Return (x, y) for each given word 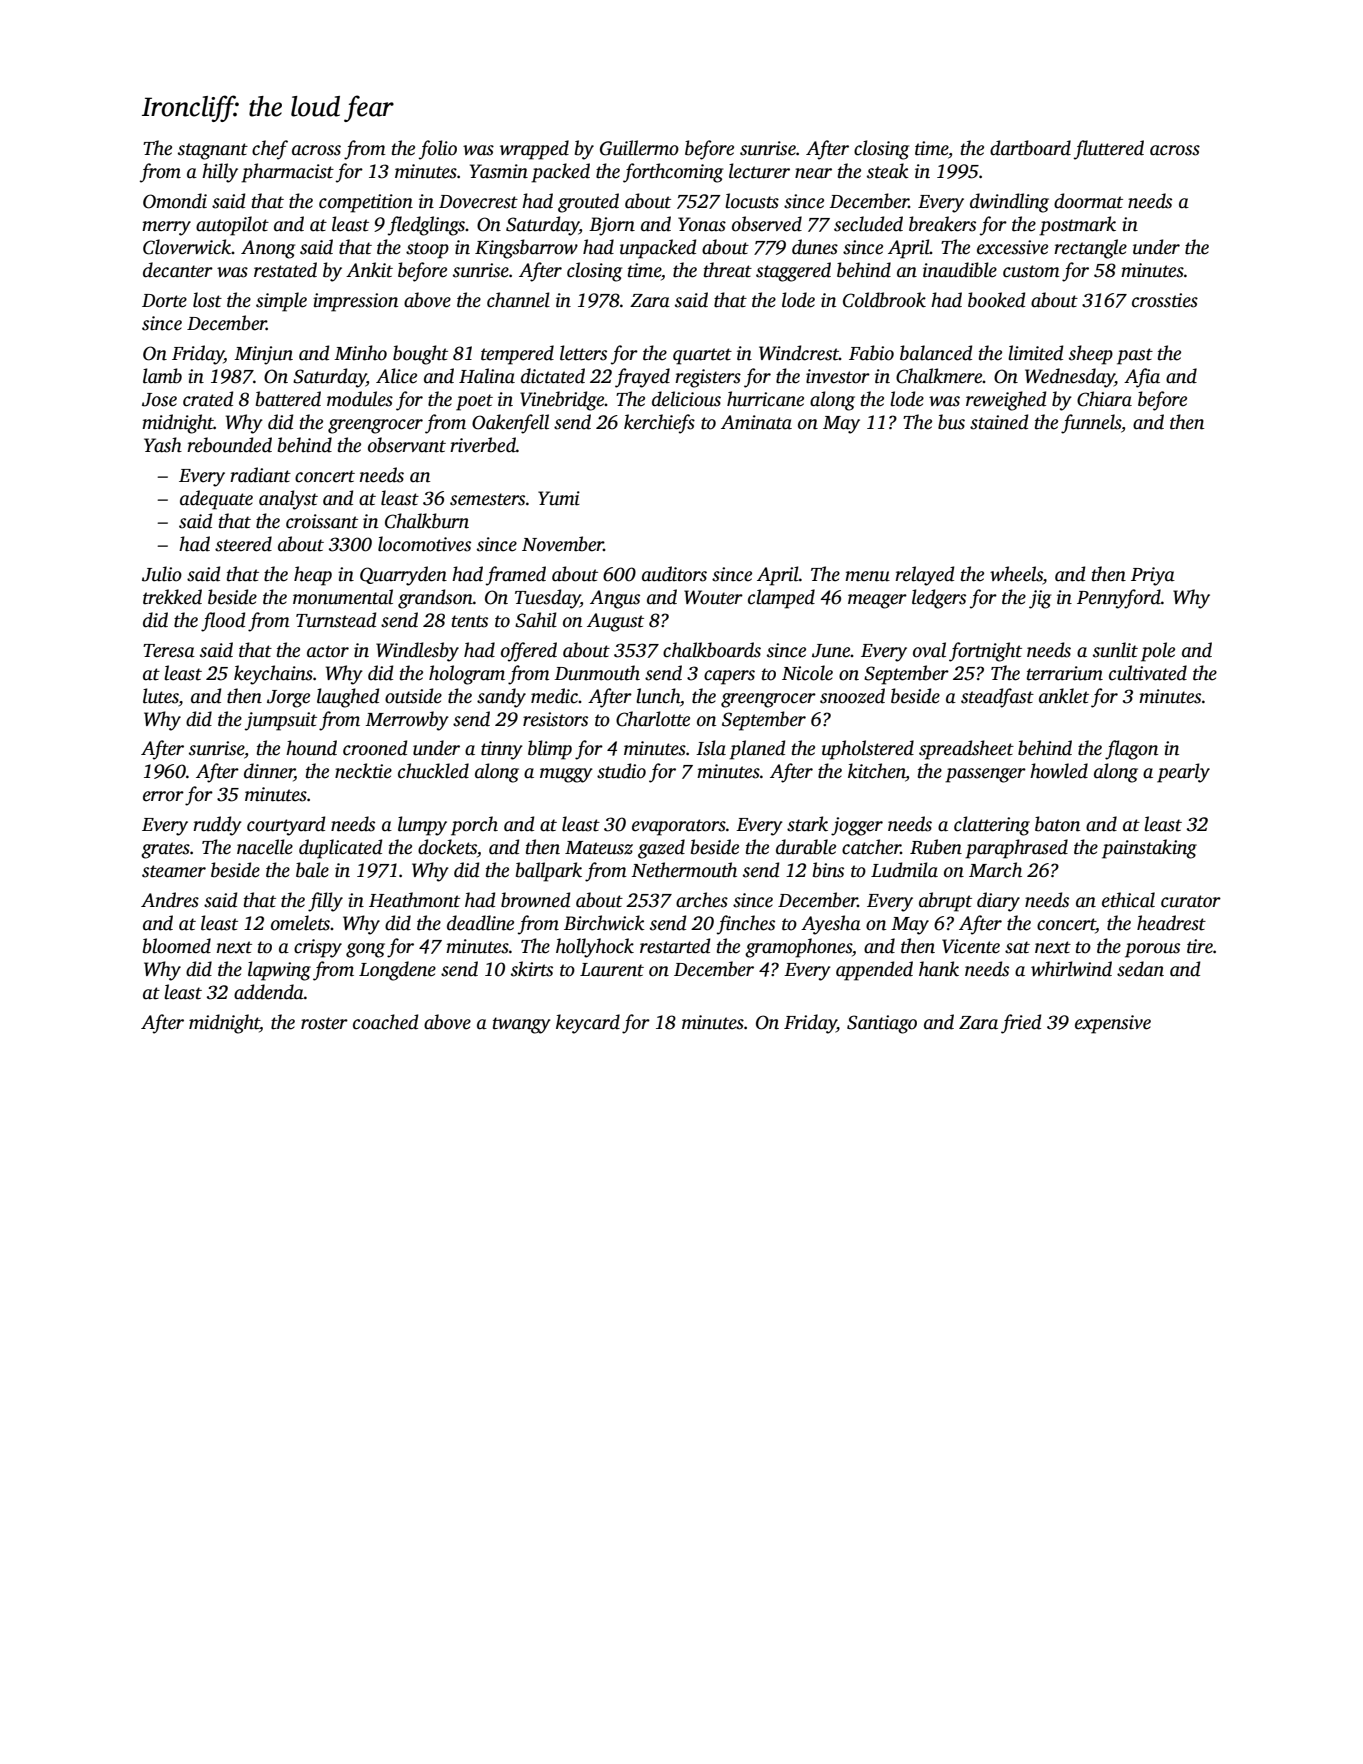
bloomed (177, 946)
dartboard (1030, 148)
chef (270, 150)
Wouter (713, 597)
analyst (288, 500)
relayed (924, 576)
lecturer (759, 171)
